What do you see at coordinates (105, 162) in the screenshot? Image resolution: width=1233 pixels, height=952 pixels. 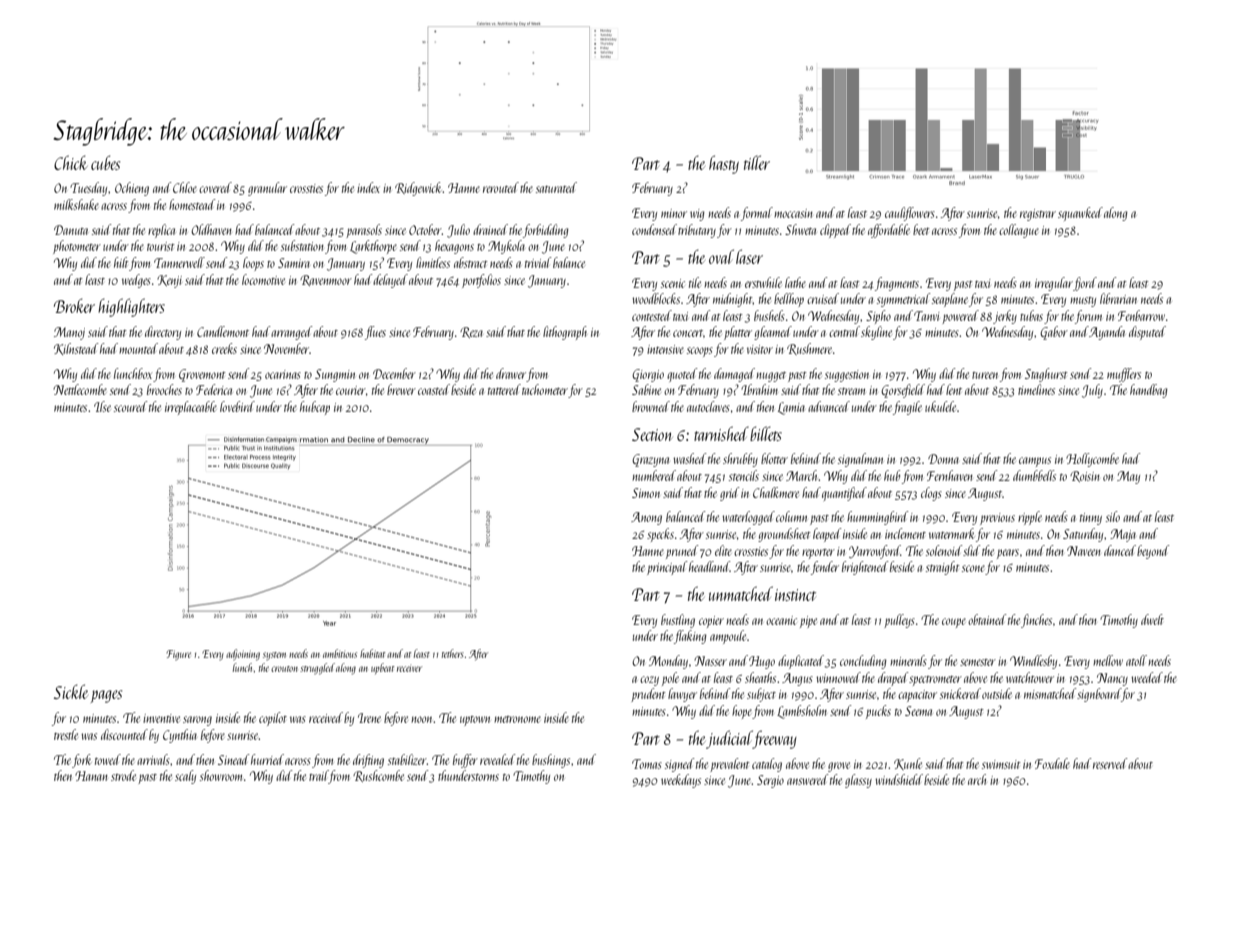 I see `cubes` at bounding box center [105, 162].
